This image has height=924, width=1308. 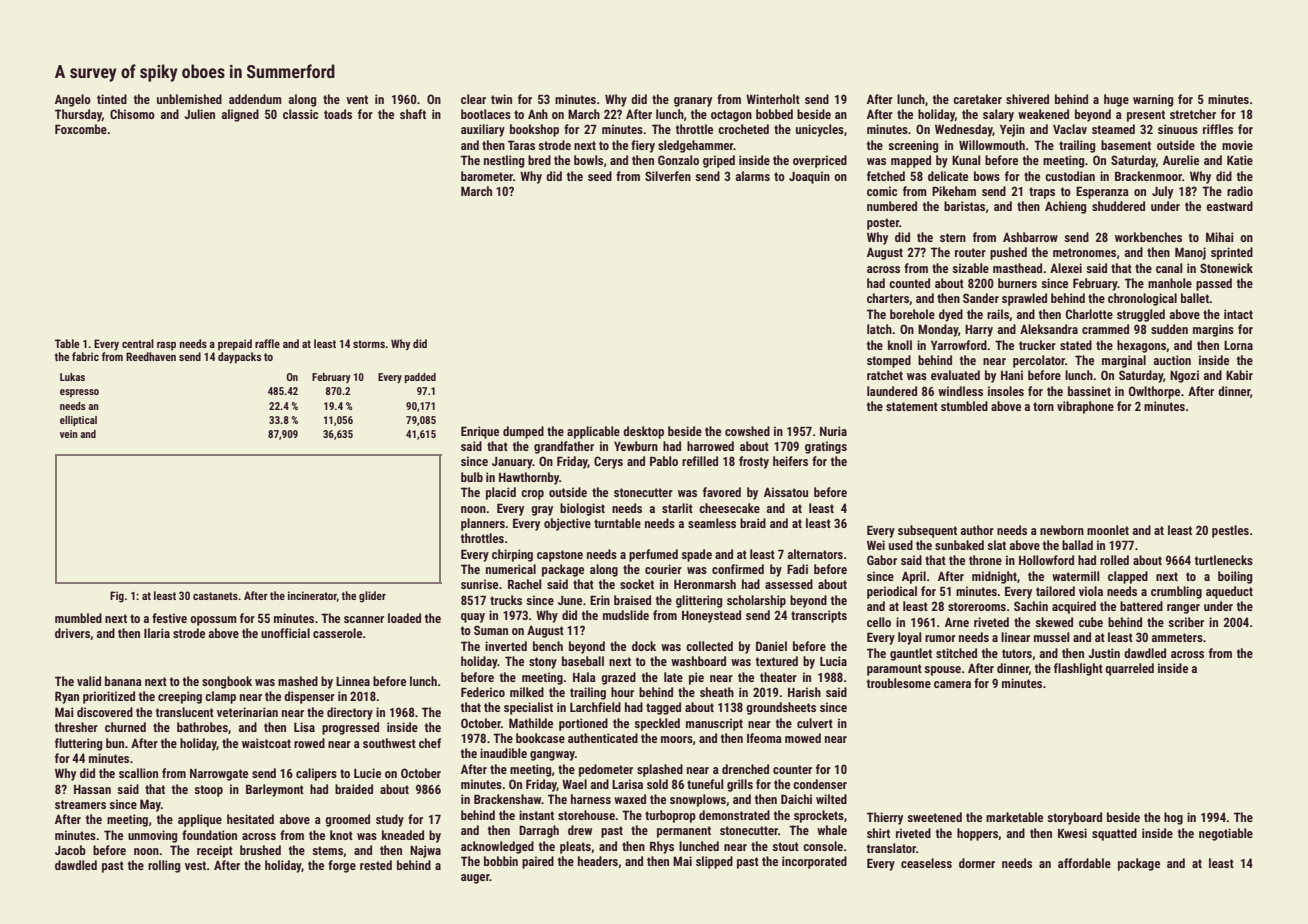 What do you see at coordinates (653, 555) in the image?
I see `perfumed` at bounding box center [653, 555].
